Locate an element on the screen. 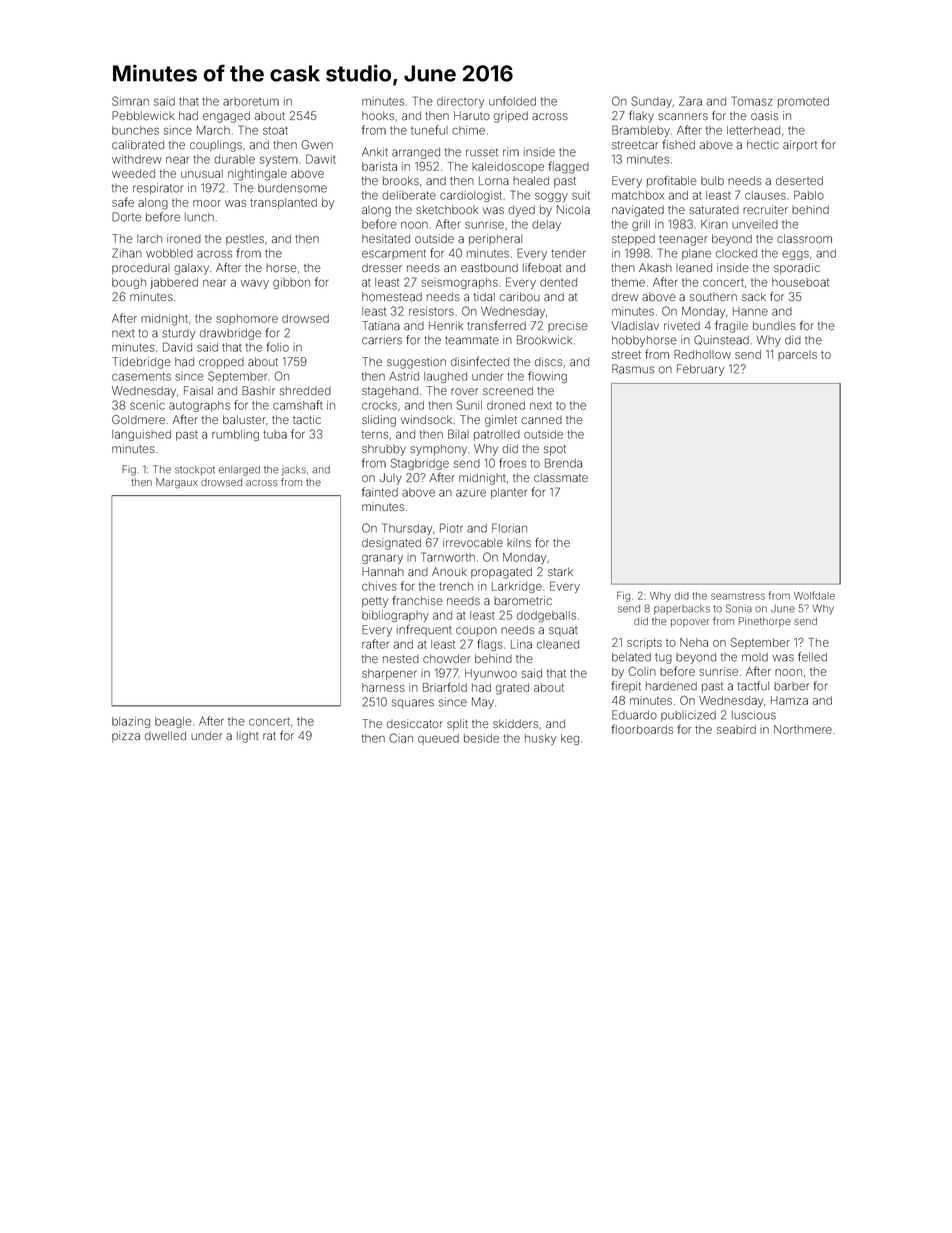 The width and height of the screenshot is (952, 1233). Northmere is located at coordinates (803, 729).
